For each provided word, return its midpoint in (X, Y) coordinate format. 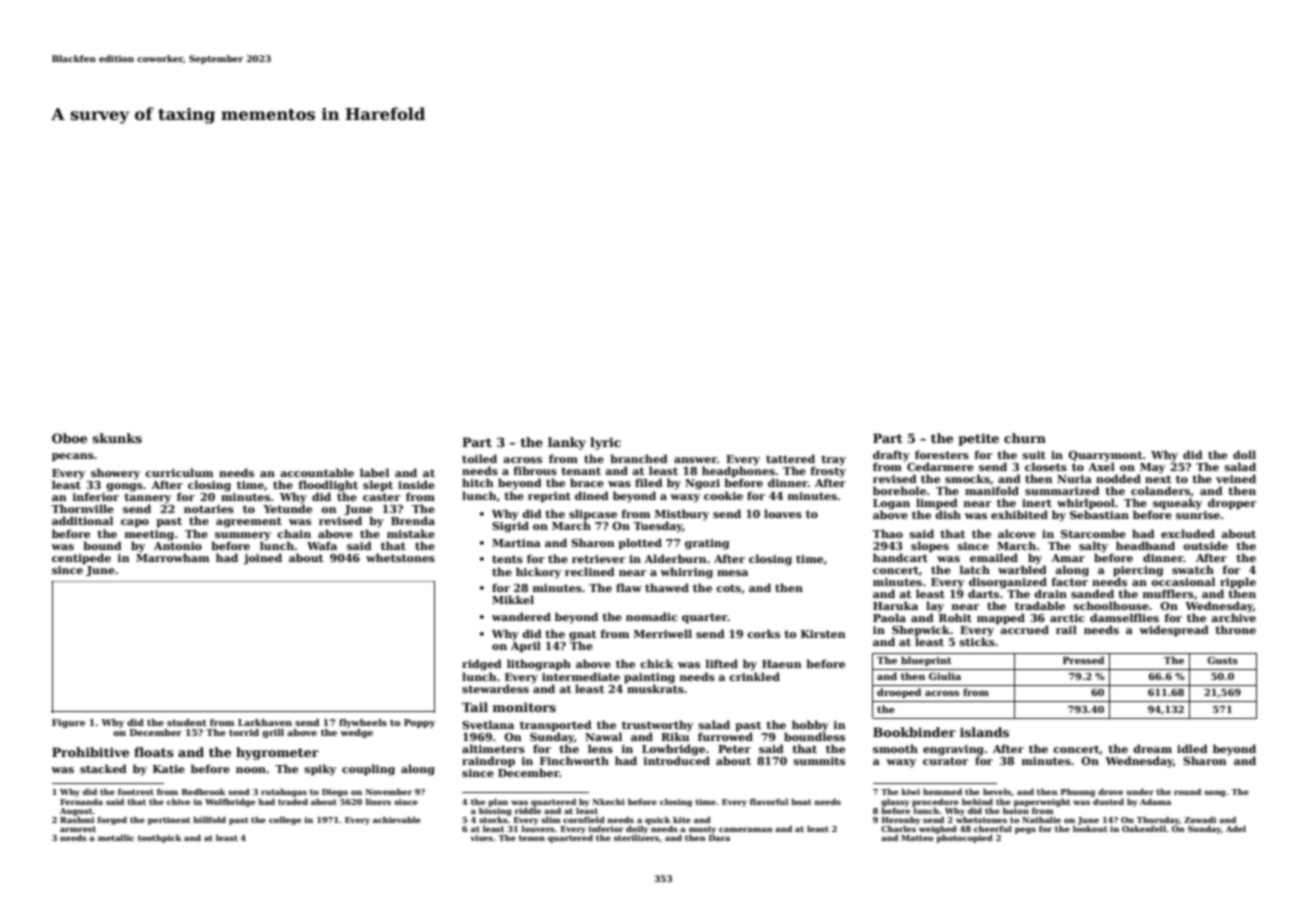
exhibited (1019, 514)
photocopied (964, 838)
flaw (629, 587)
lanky (567, 443)
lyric (605, 443)
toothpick (160, 838)
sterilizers (636, 837)
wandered (521, 616)
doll (1244, 454)
